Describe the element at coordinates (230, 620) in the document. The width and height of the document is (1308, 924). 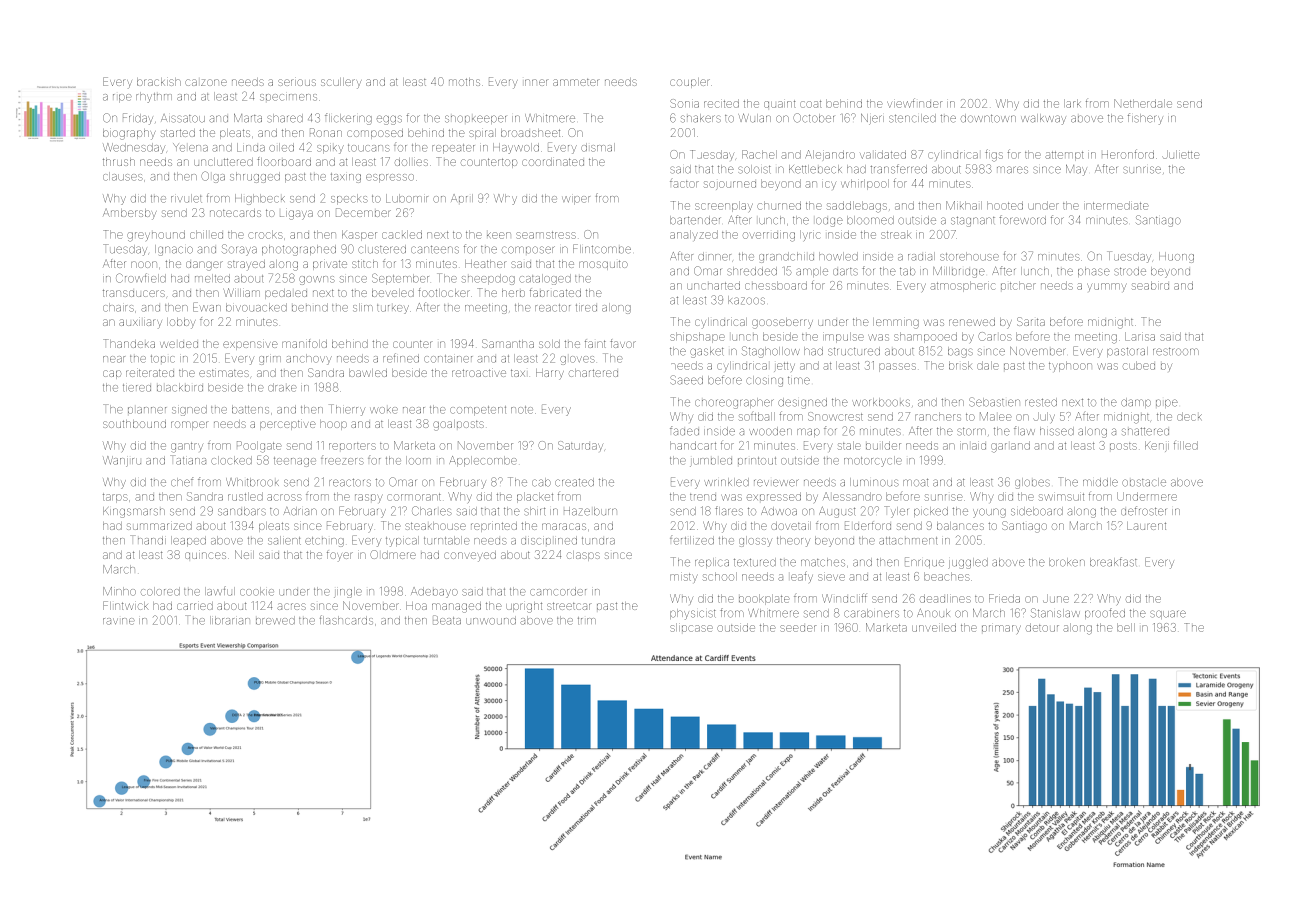
I see `librarian` at that location.
